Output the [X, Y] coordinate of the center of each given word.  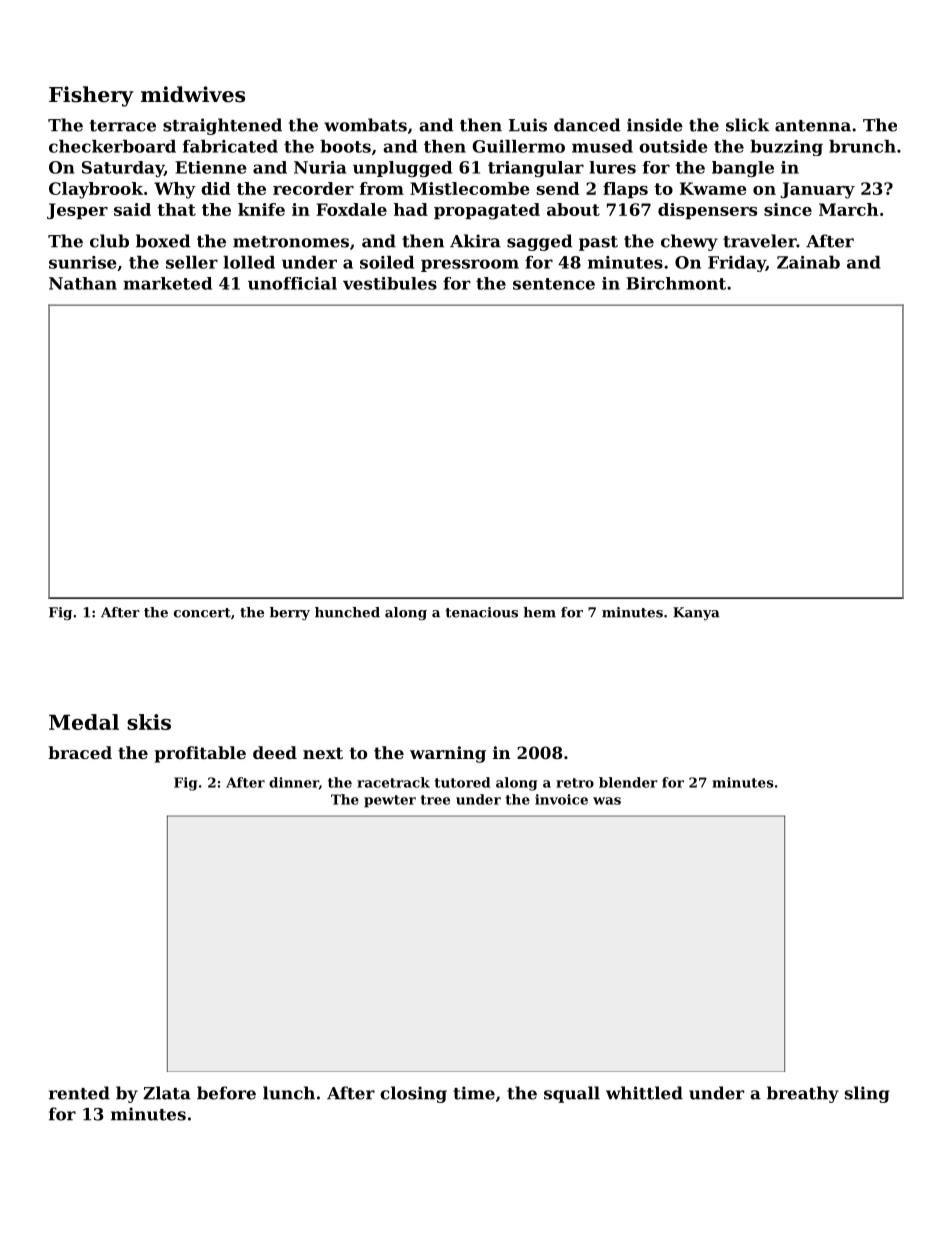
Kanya [696, 613]
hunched [347, 612]
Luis [528, 125]
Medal [84, 722]
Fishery [91, 96]
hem [540, 612]
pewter [390, 801]
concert [202, 613]
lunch [289, 1093]
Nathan [83, 283]
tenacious [481, 612]
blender [628, 782]
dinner [294, 783]
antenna [813, 126]
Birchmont [676, 283]
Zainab [808, 262]
